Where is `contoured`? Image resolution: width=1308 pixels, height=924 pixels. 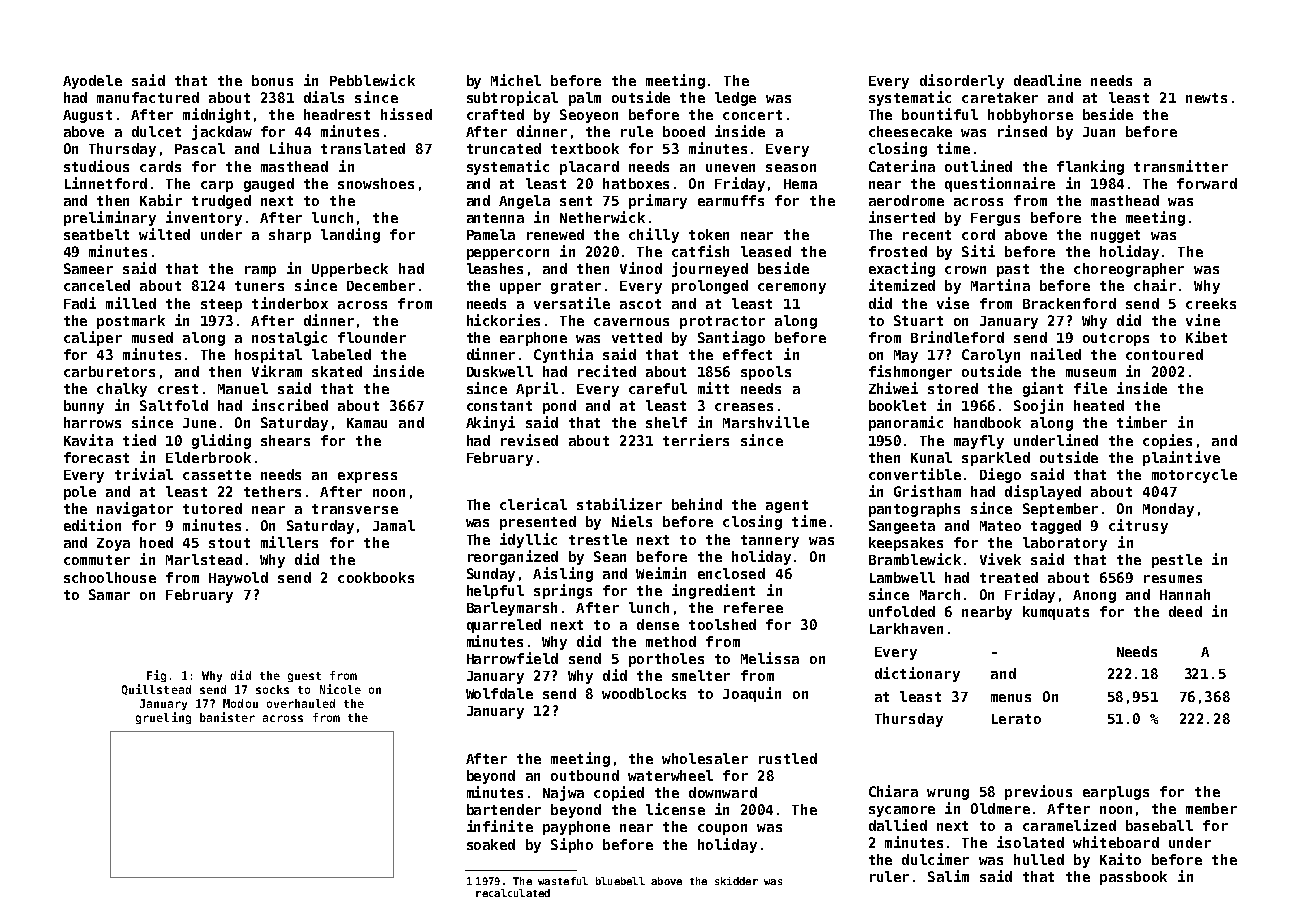
contoured is located at coordinates (1164, 354).
